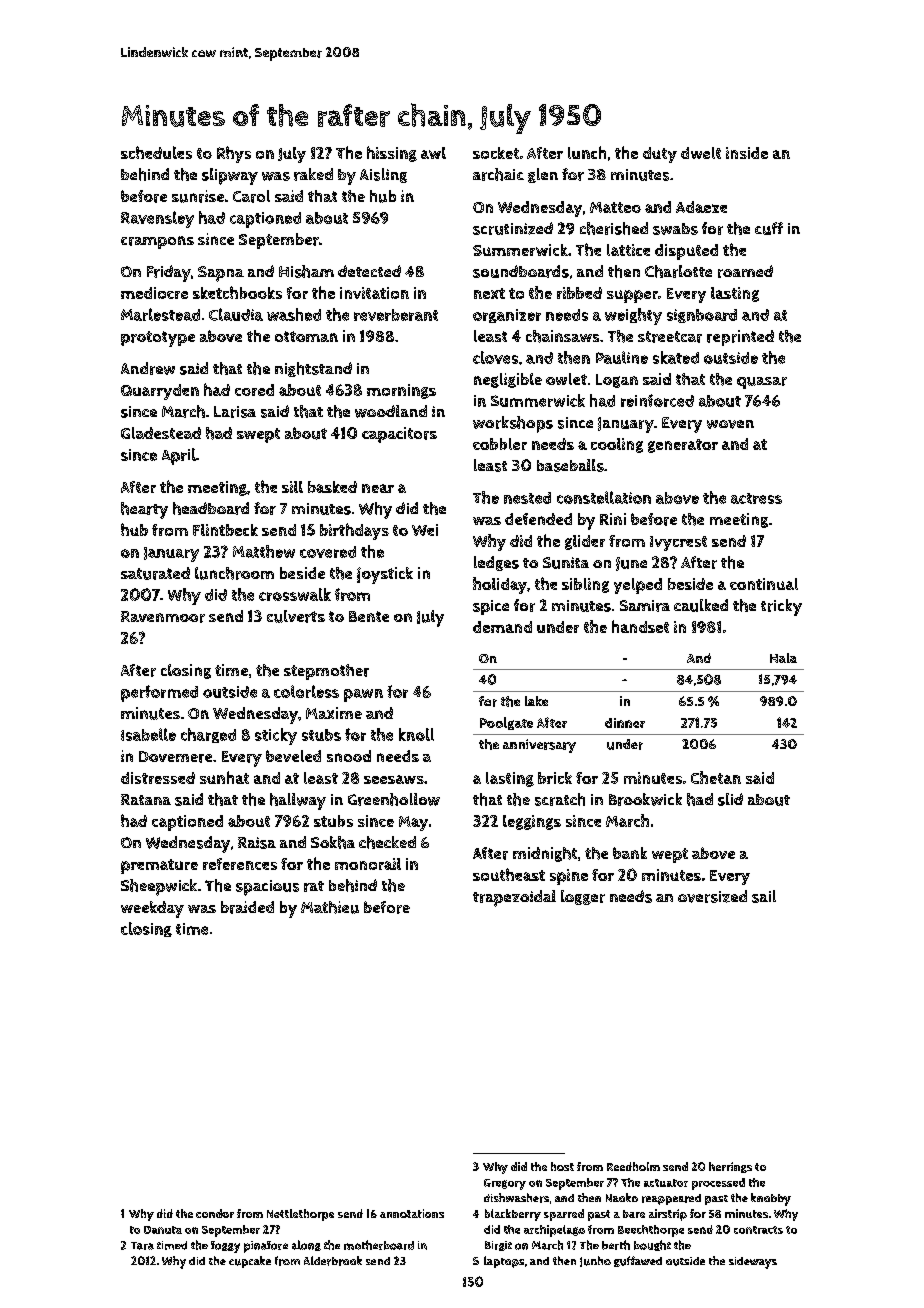 The width and height of the image is (924, 1308). What do you see at coordinates (570, 465) in the image?
I see `baseballs` at bounding box center [570, 465].
